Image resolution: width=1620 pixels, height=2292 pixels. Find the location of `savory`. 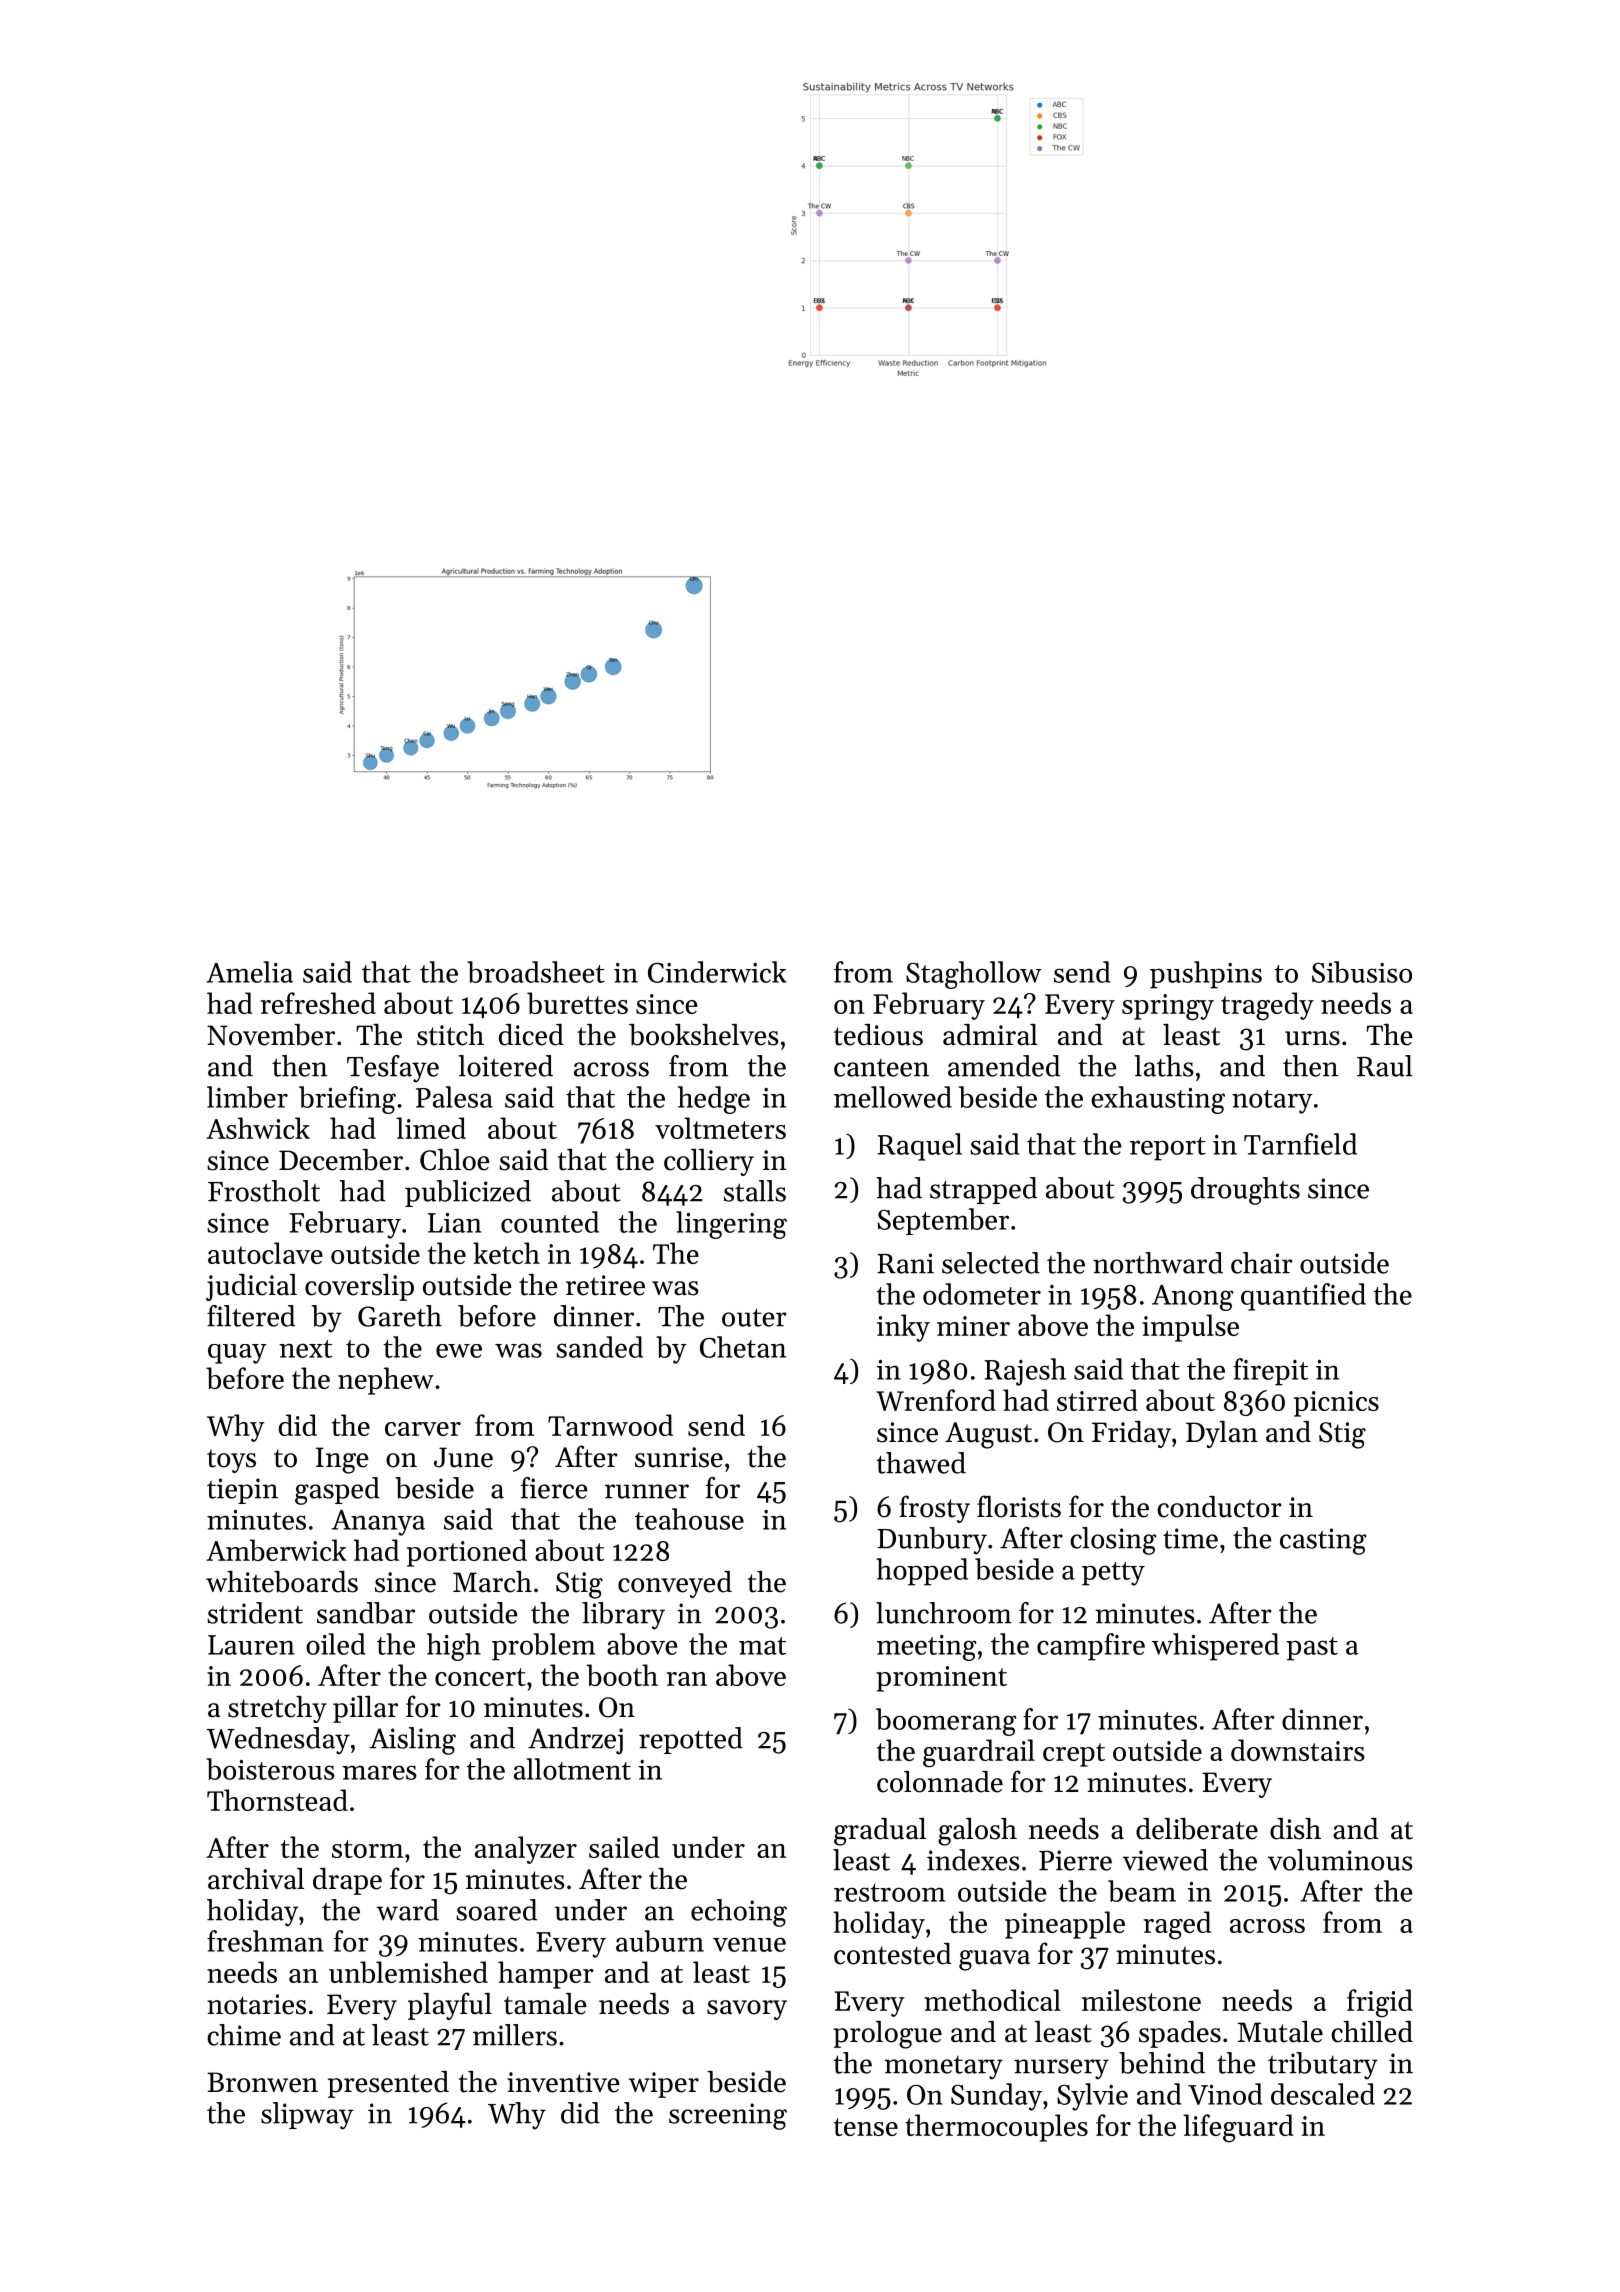

savory is located at coordinates (747, 2010).
